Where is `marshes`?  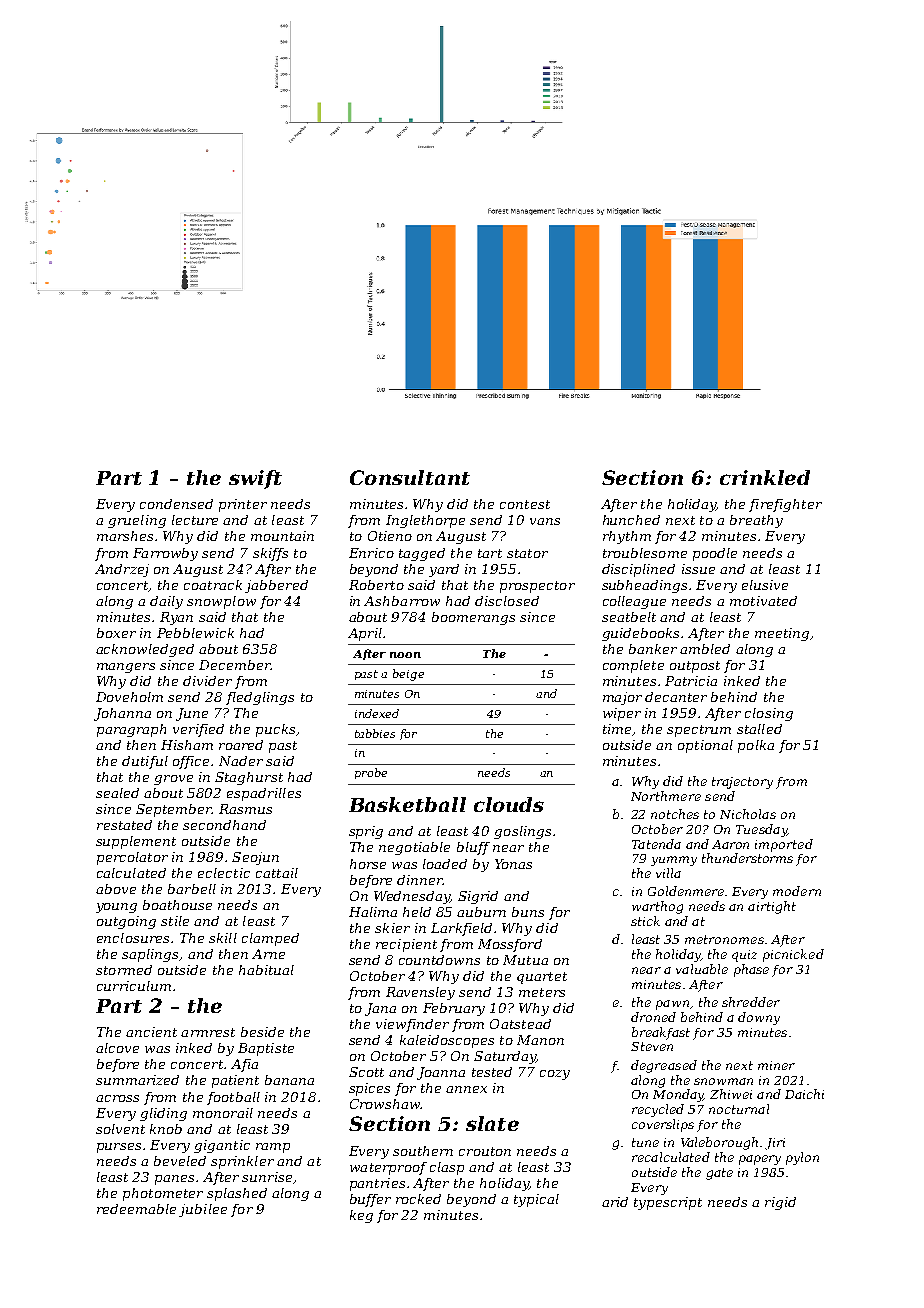 marshes is located at coordinates (125, 536).
